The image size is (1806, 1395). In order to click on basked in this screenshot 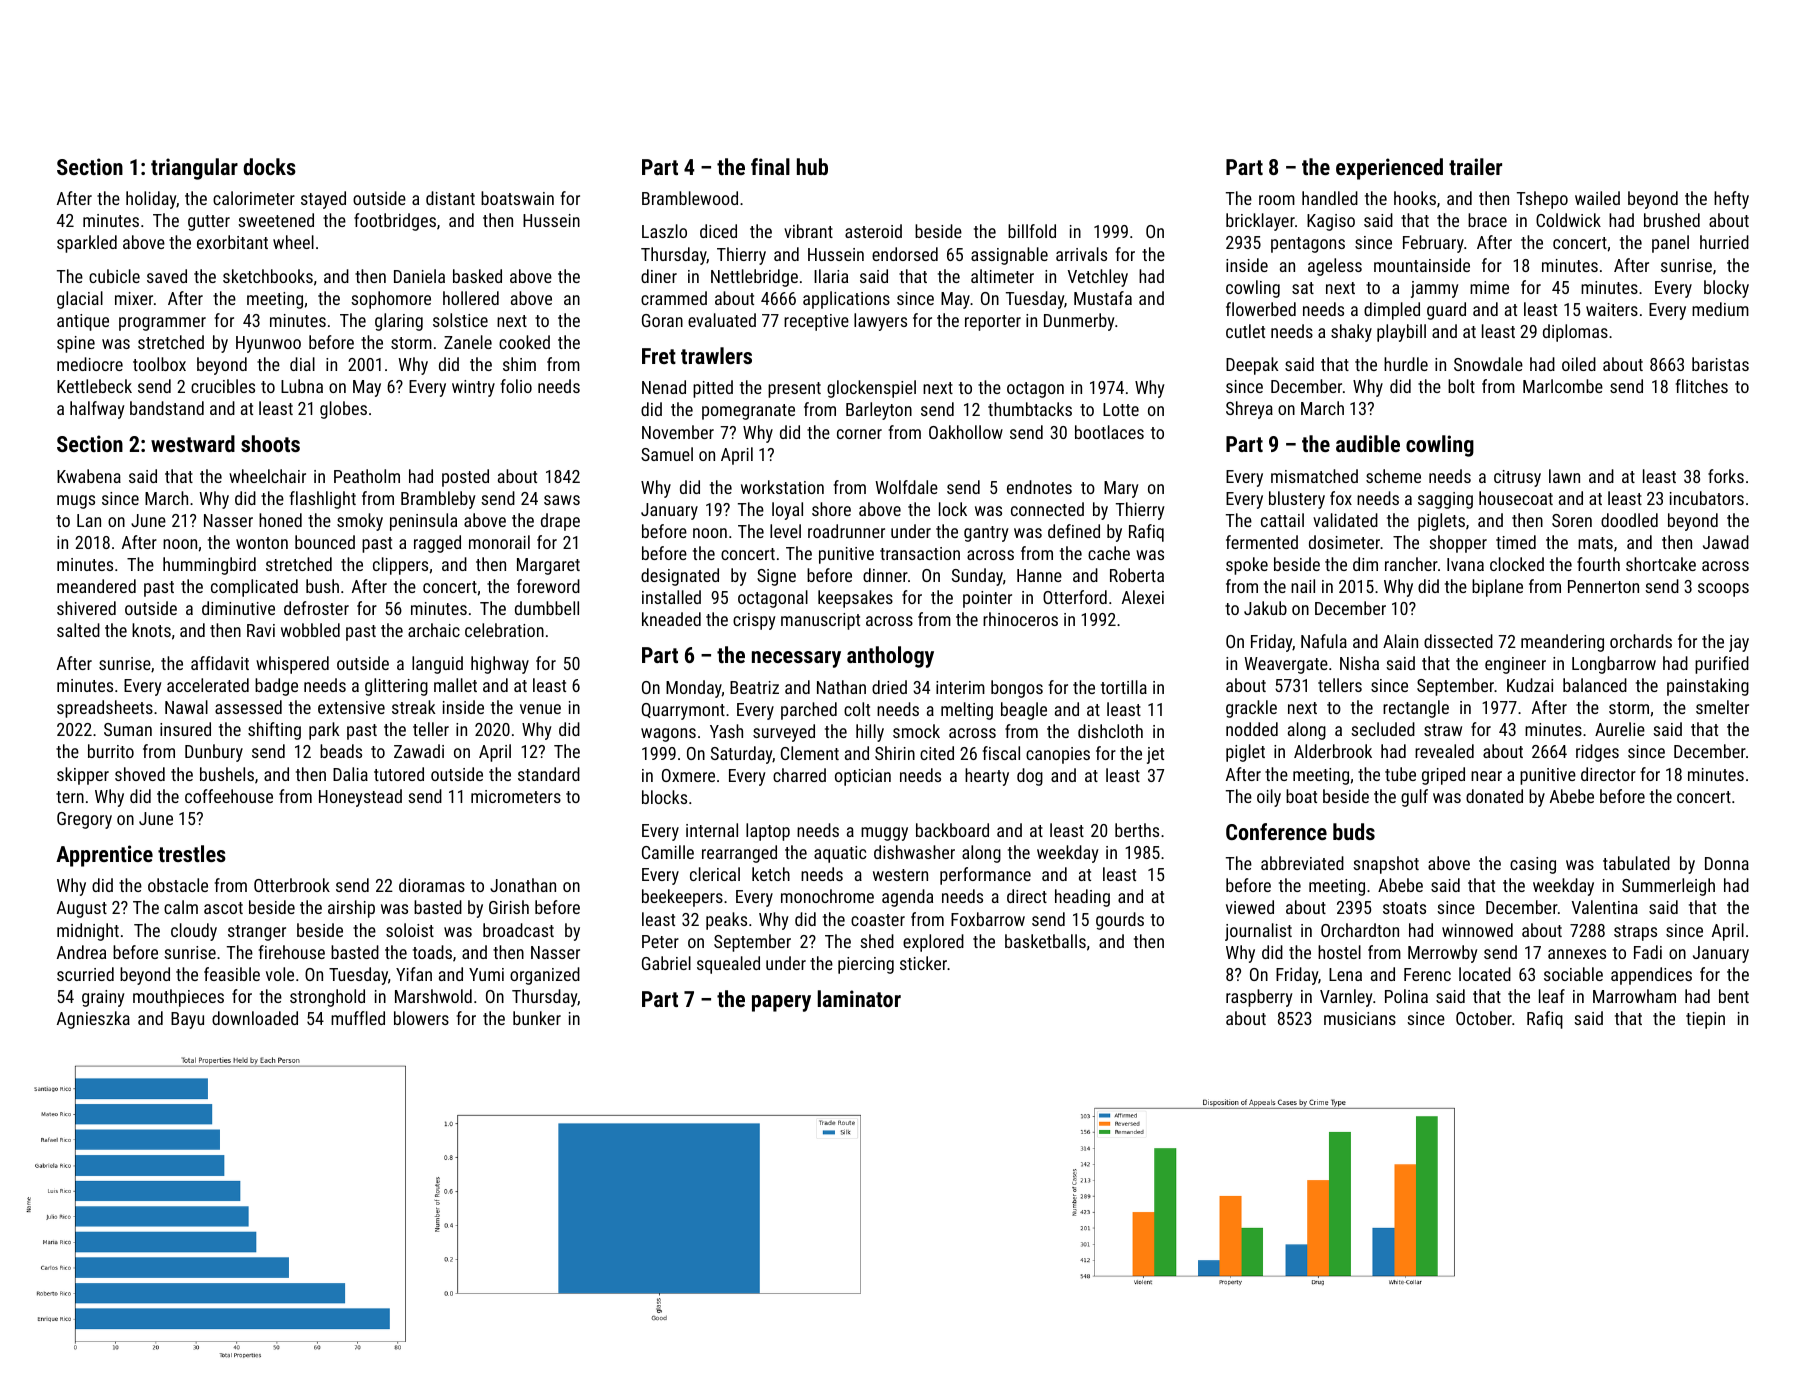, I will do `click(477, 276)`.
